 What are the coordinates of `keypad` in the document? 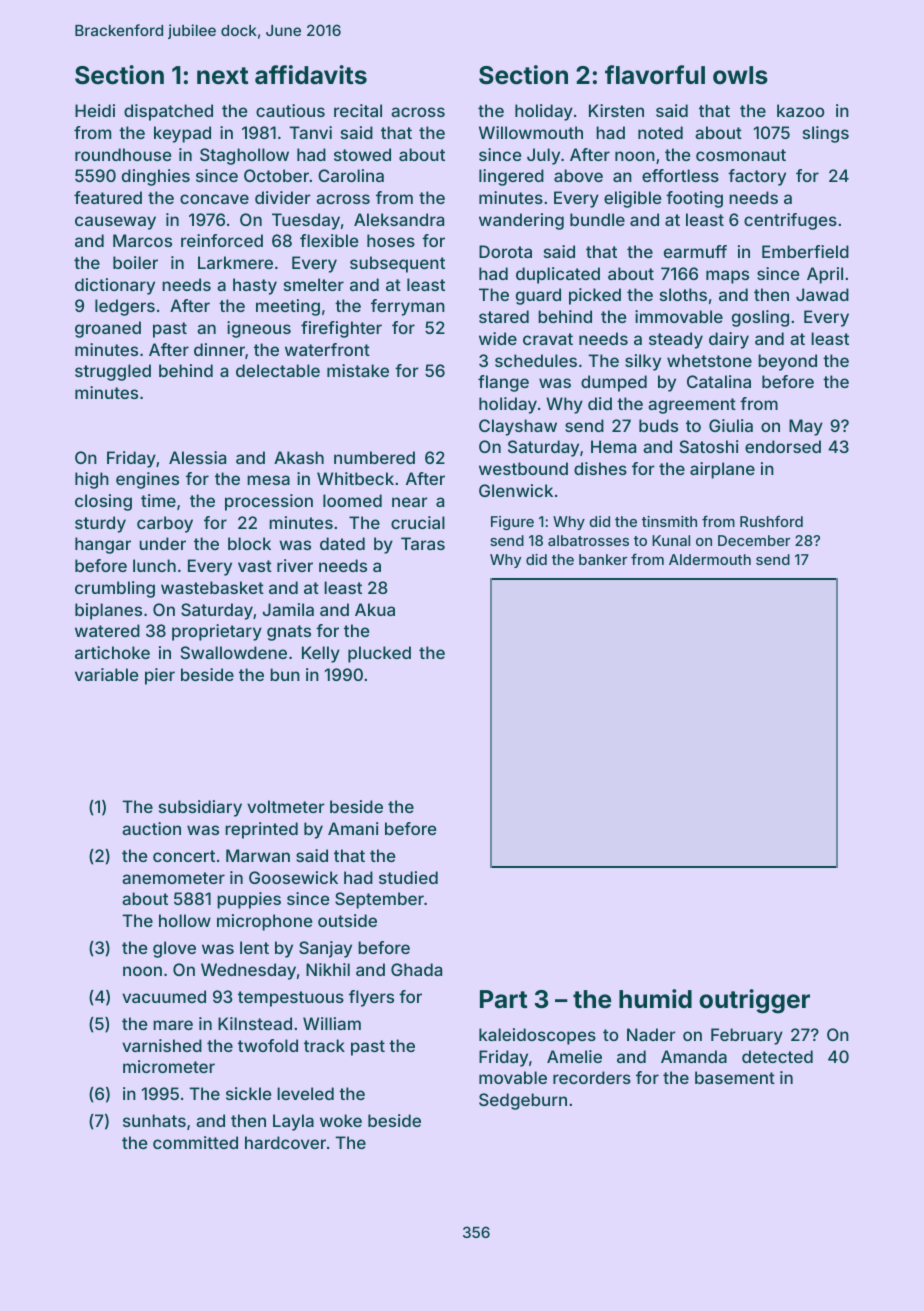 It's located at (182, 134).
